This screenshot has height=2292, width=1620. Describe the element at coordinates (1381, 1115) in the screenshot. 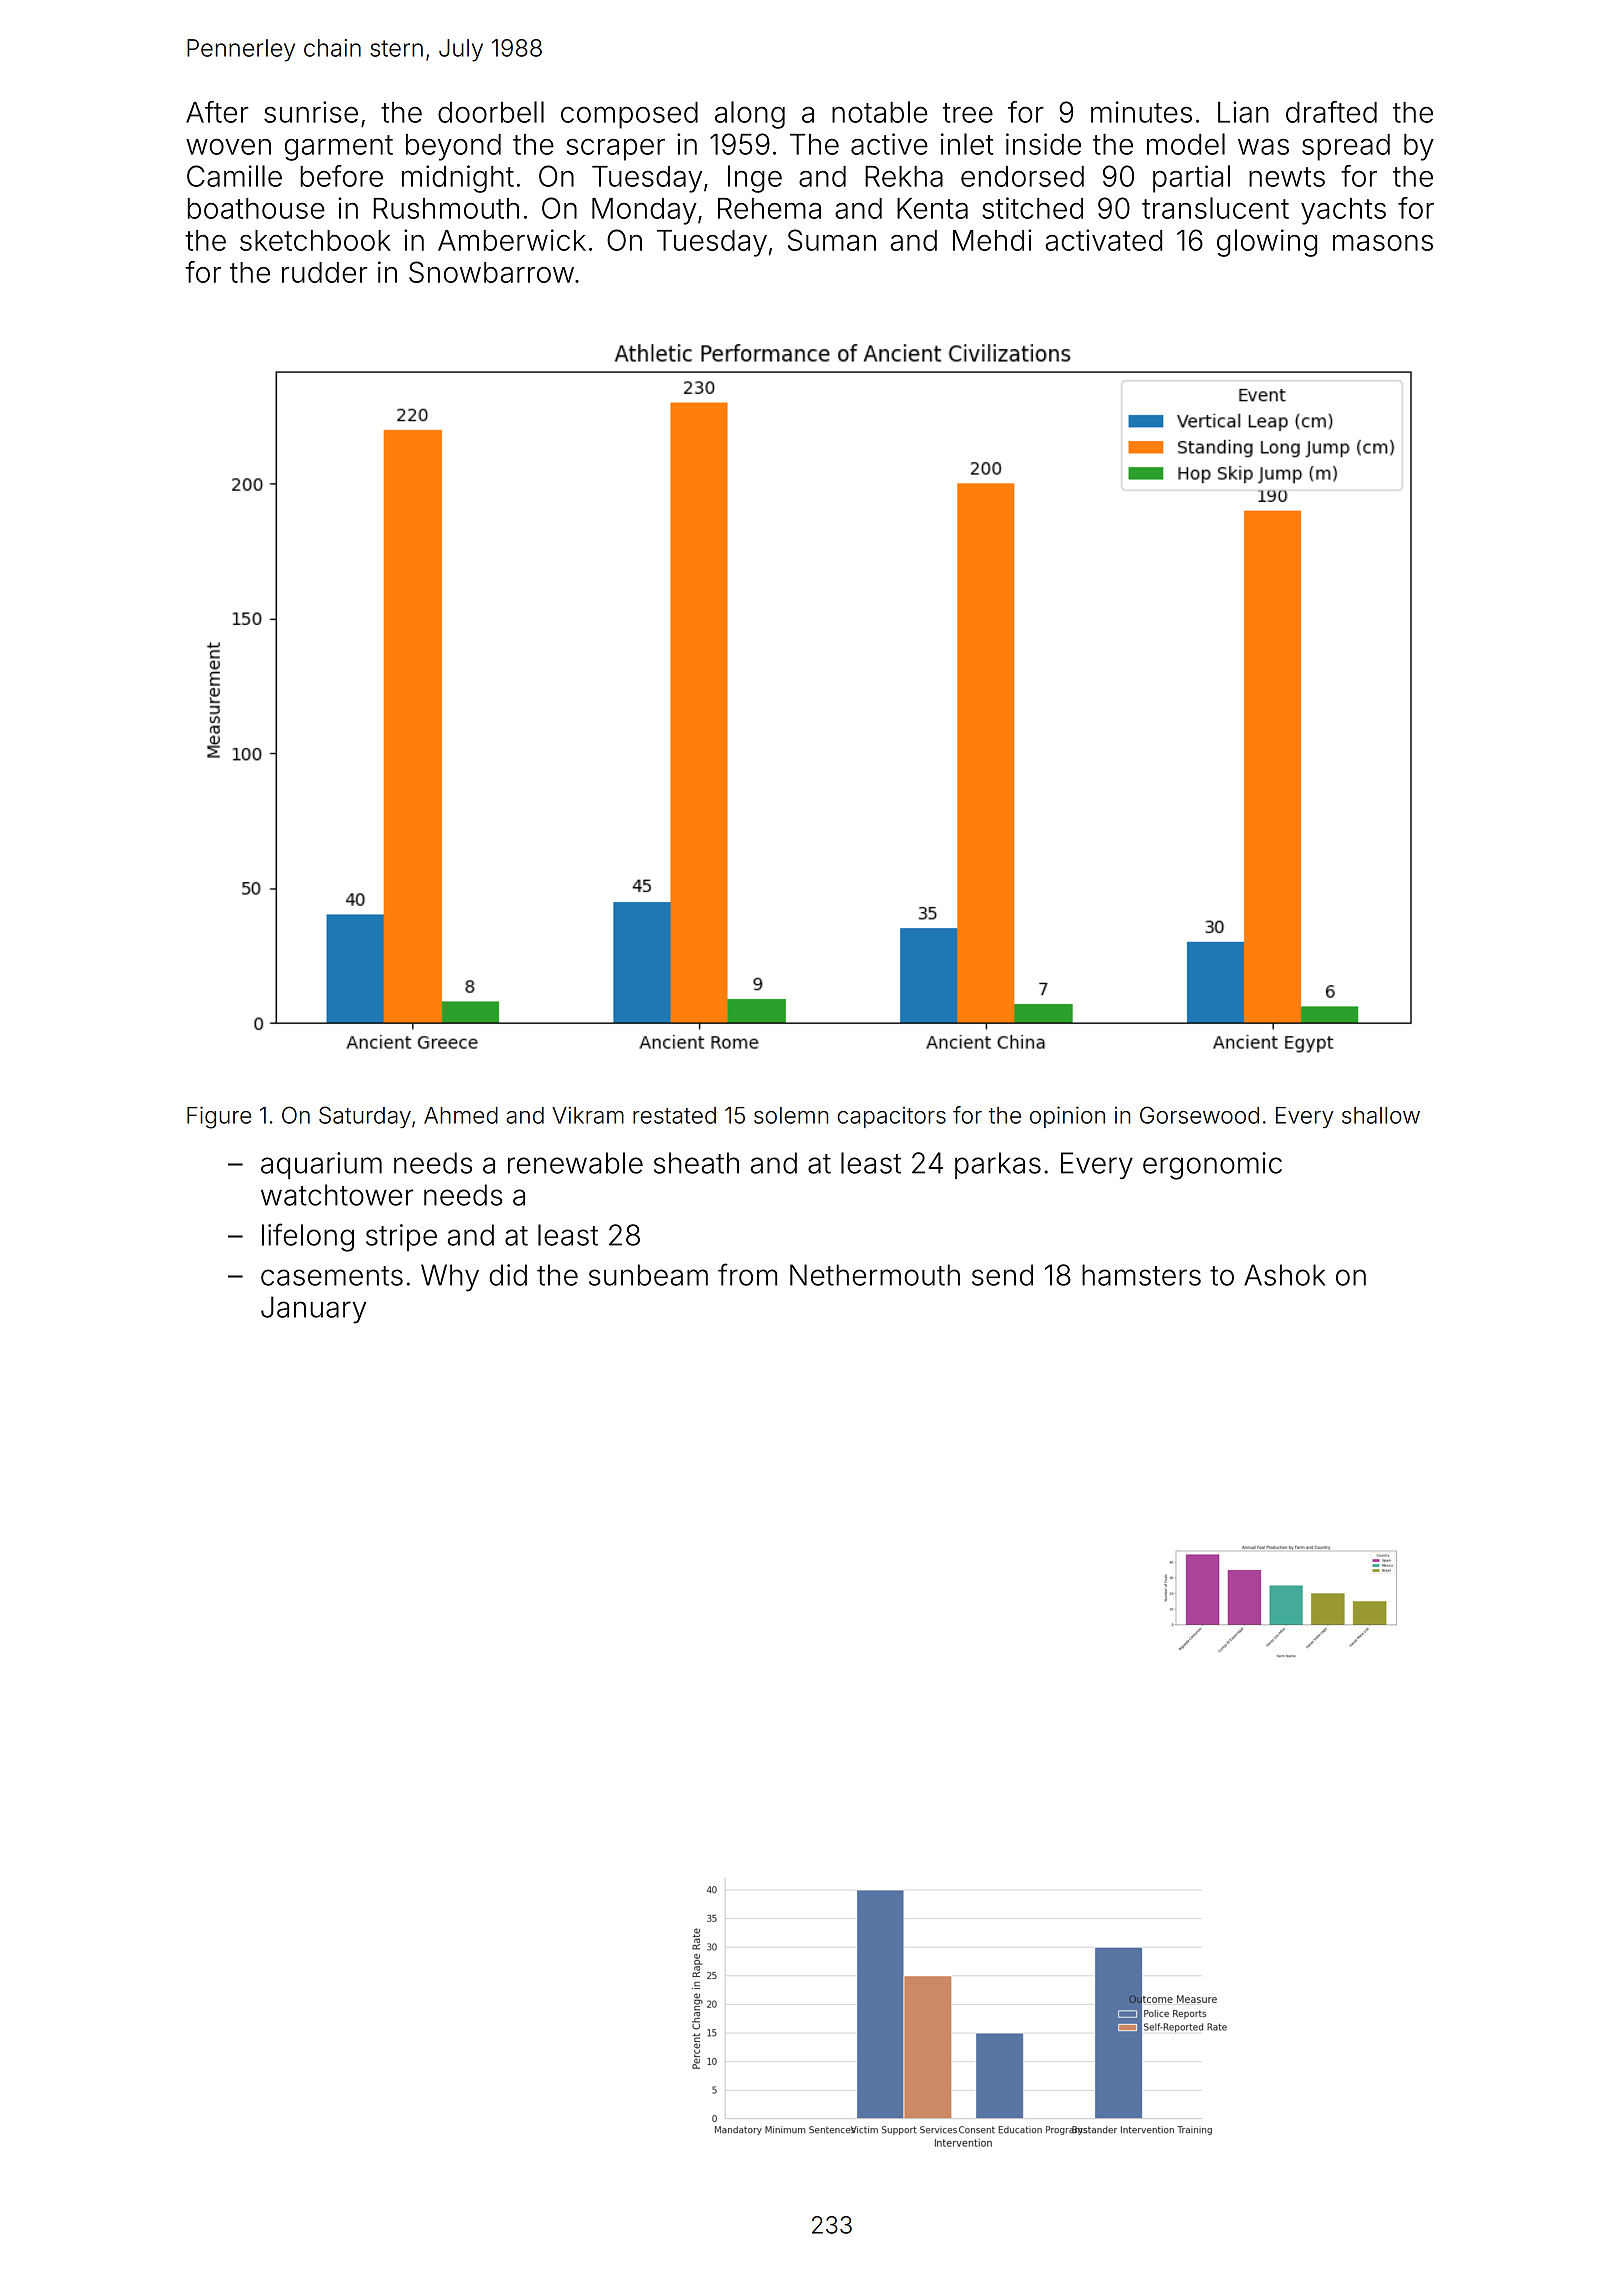

I see `shallow` at that location.
